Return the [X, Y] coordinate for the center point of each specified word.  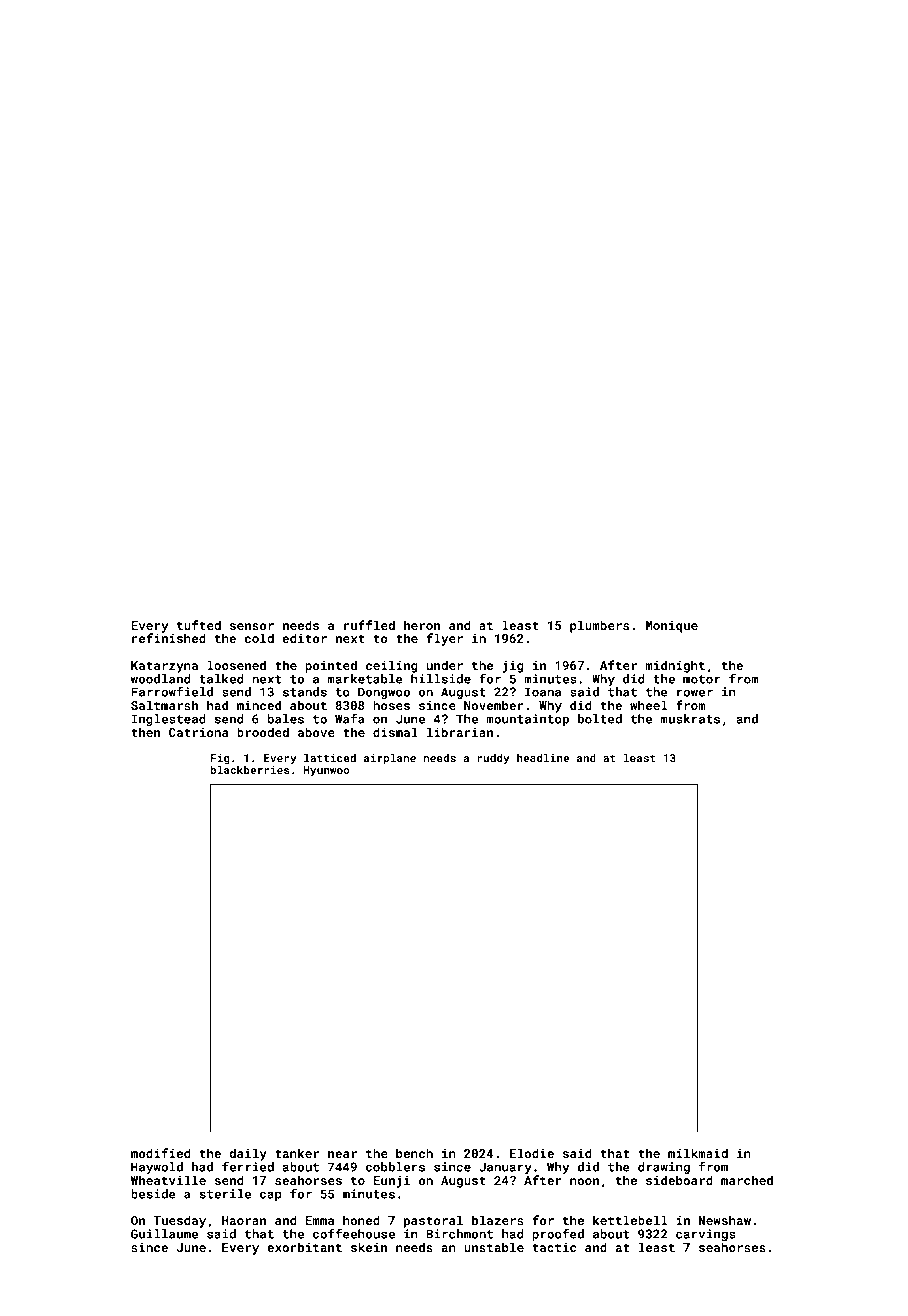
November [494, 705]
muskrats [690, 719]
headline [543, 757]
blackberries [250, 769]
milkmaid [698, 1153]
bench [414, 1153]
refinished [169, 638]
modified [161, 1153]
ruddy [494, 759]
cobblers [395, 1167]
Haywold [157, 1168]
